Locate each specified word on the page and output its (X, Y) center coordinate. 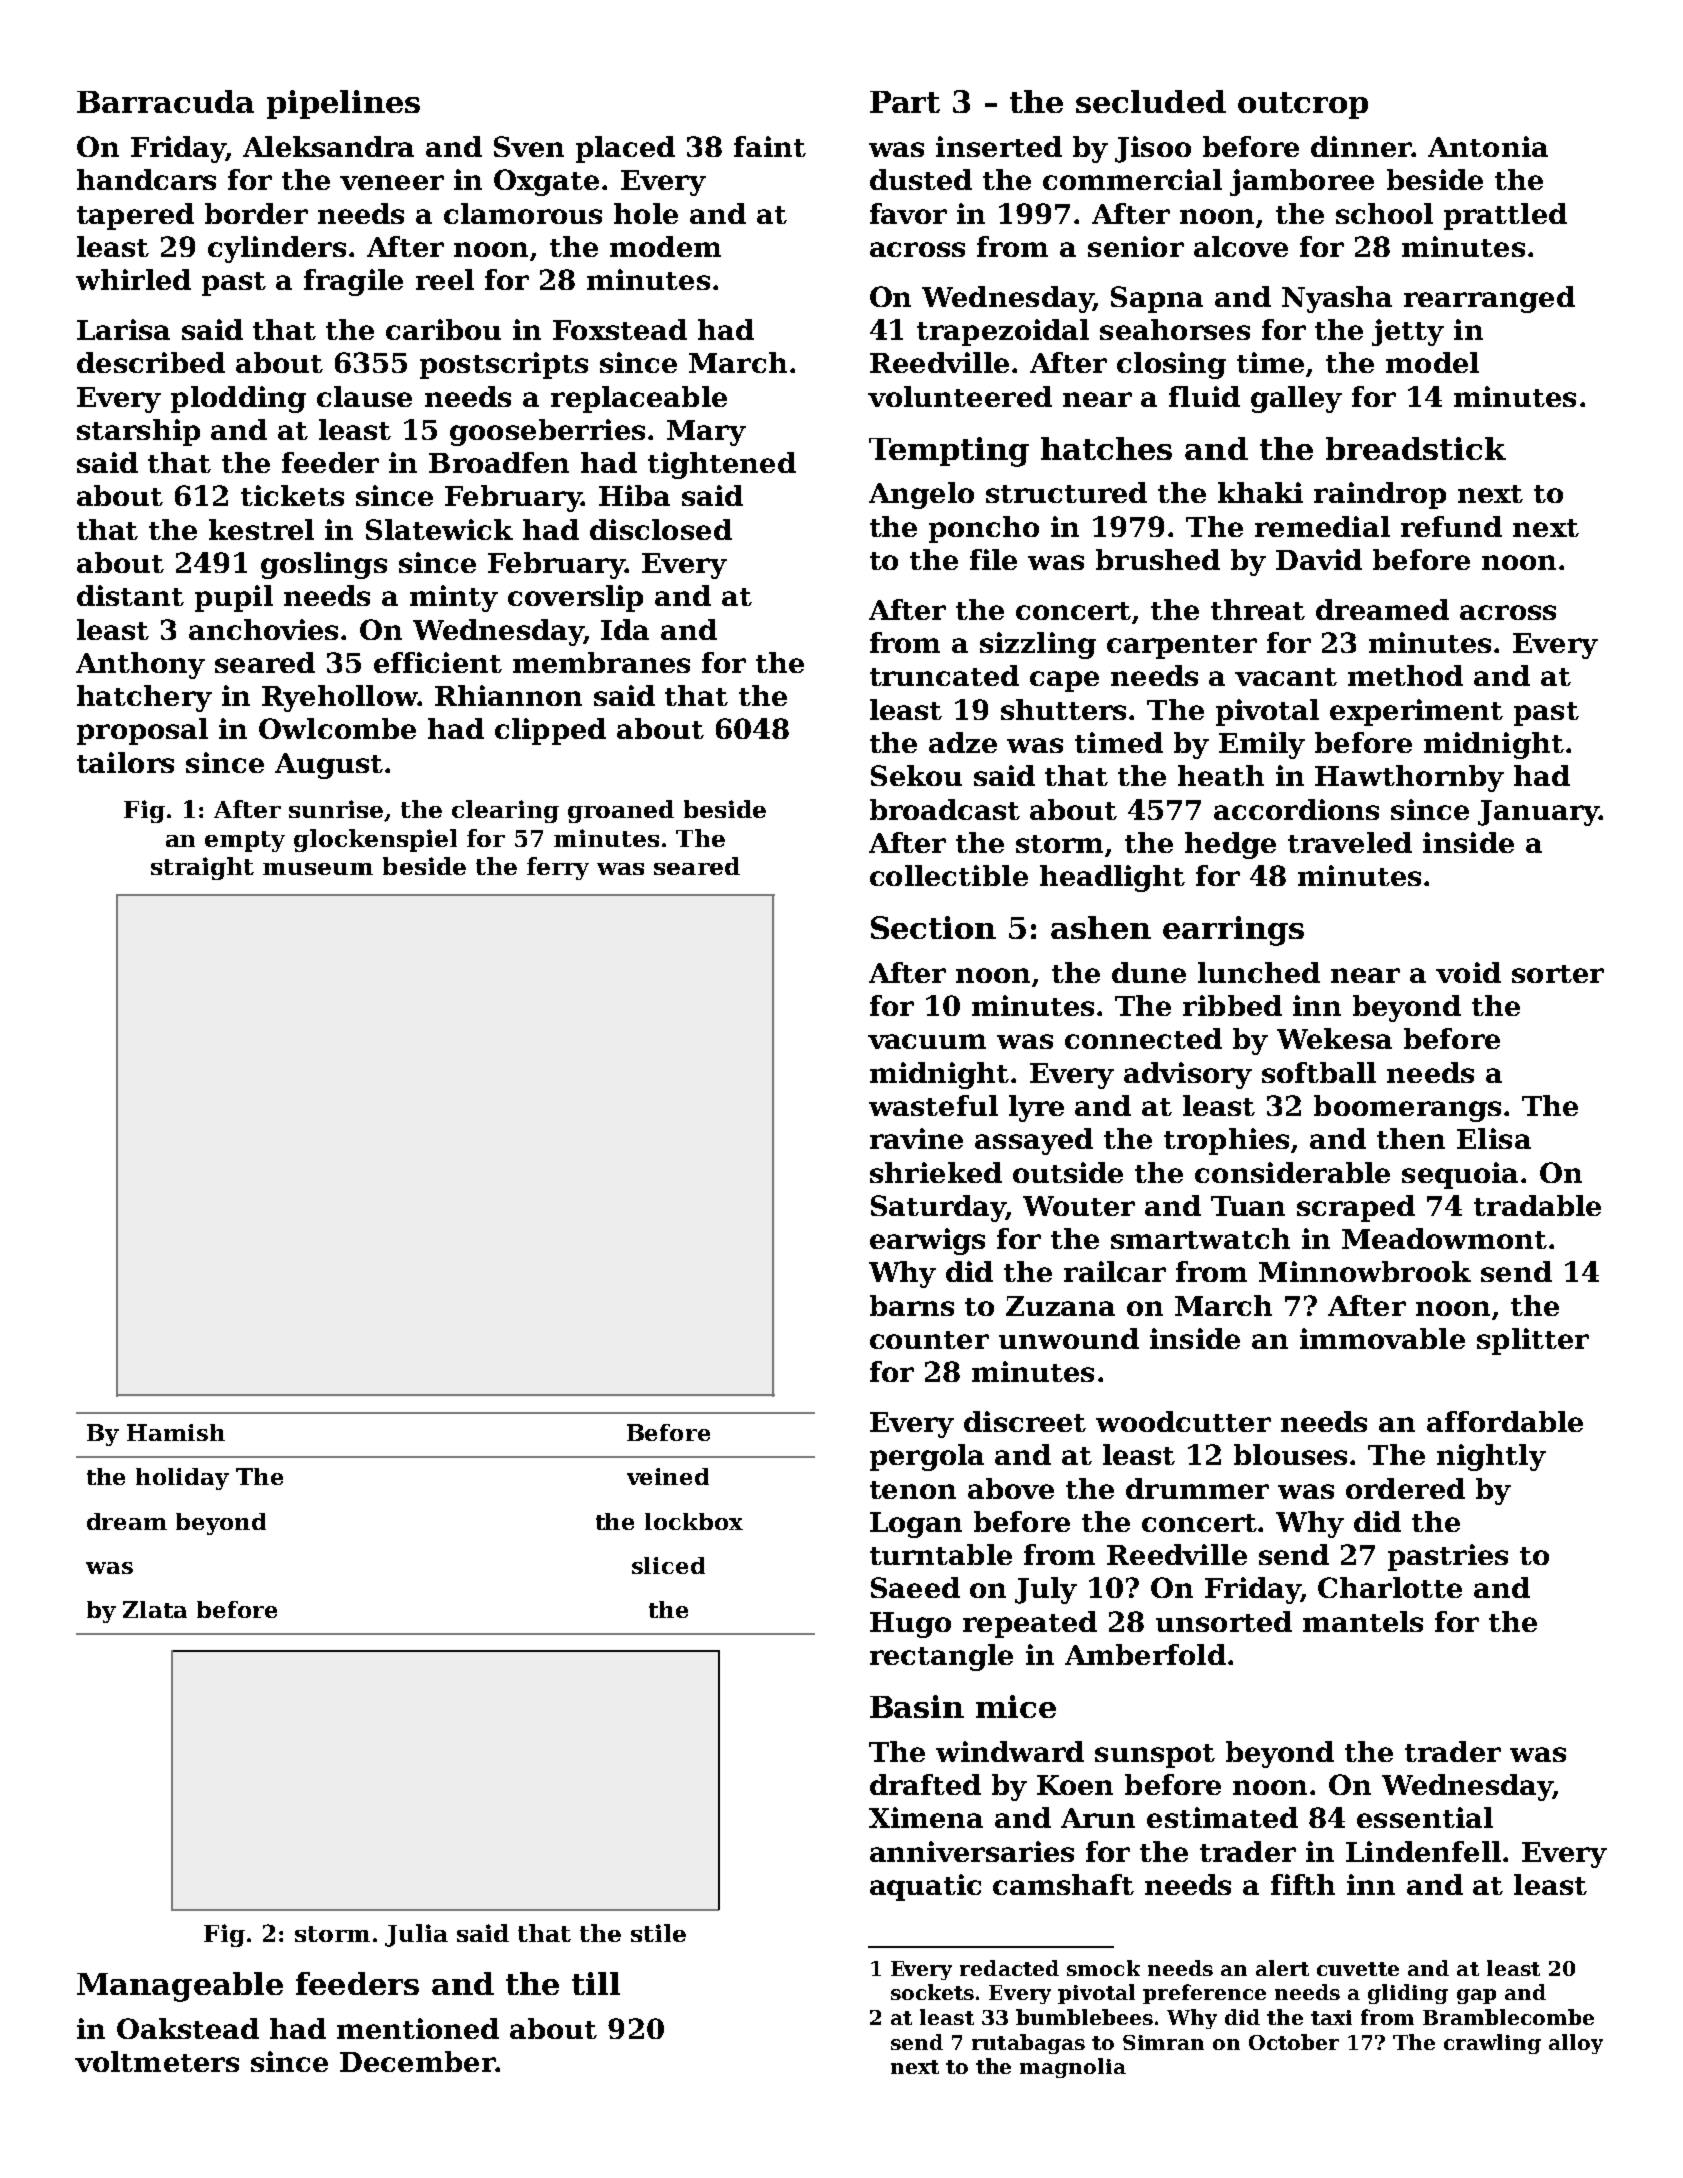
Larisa (123, 329)
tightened (722, 465)
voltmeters (157, 2061)
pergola (927, 1457)
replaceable (639, 399)
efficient (438, 662)
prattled (1505, 216)
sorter (1558, 974)
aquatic (925, 1887)
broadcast (945, 809)
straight (202, 868)
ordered (1405, 1488)
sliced (668, 1565)
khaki (1260, 492)
